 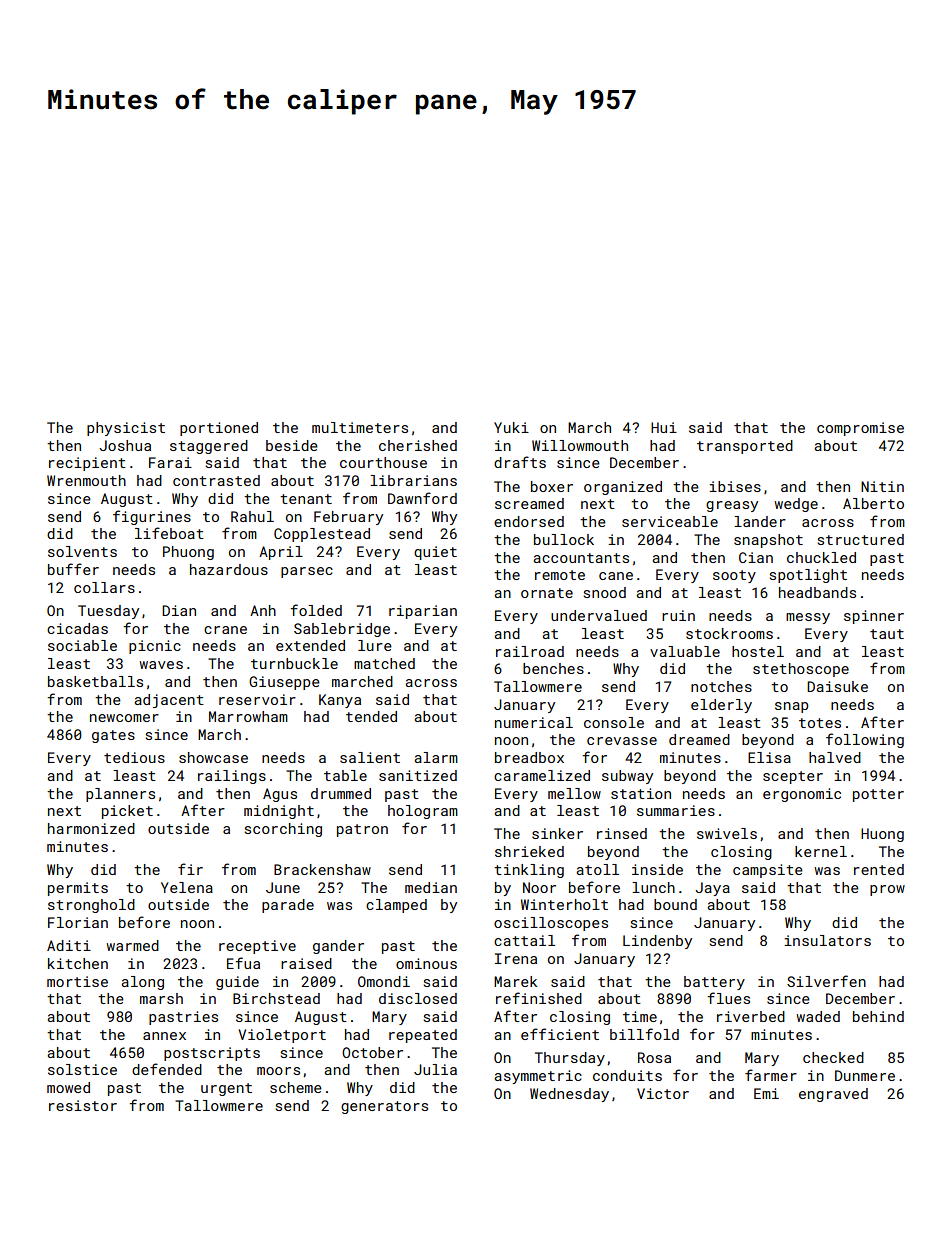 What do you see at coordinates (860, 429) in the document?
I see `compromise` at bounding box center [860, 429].
